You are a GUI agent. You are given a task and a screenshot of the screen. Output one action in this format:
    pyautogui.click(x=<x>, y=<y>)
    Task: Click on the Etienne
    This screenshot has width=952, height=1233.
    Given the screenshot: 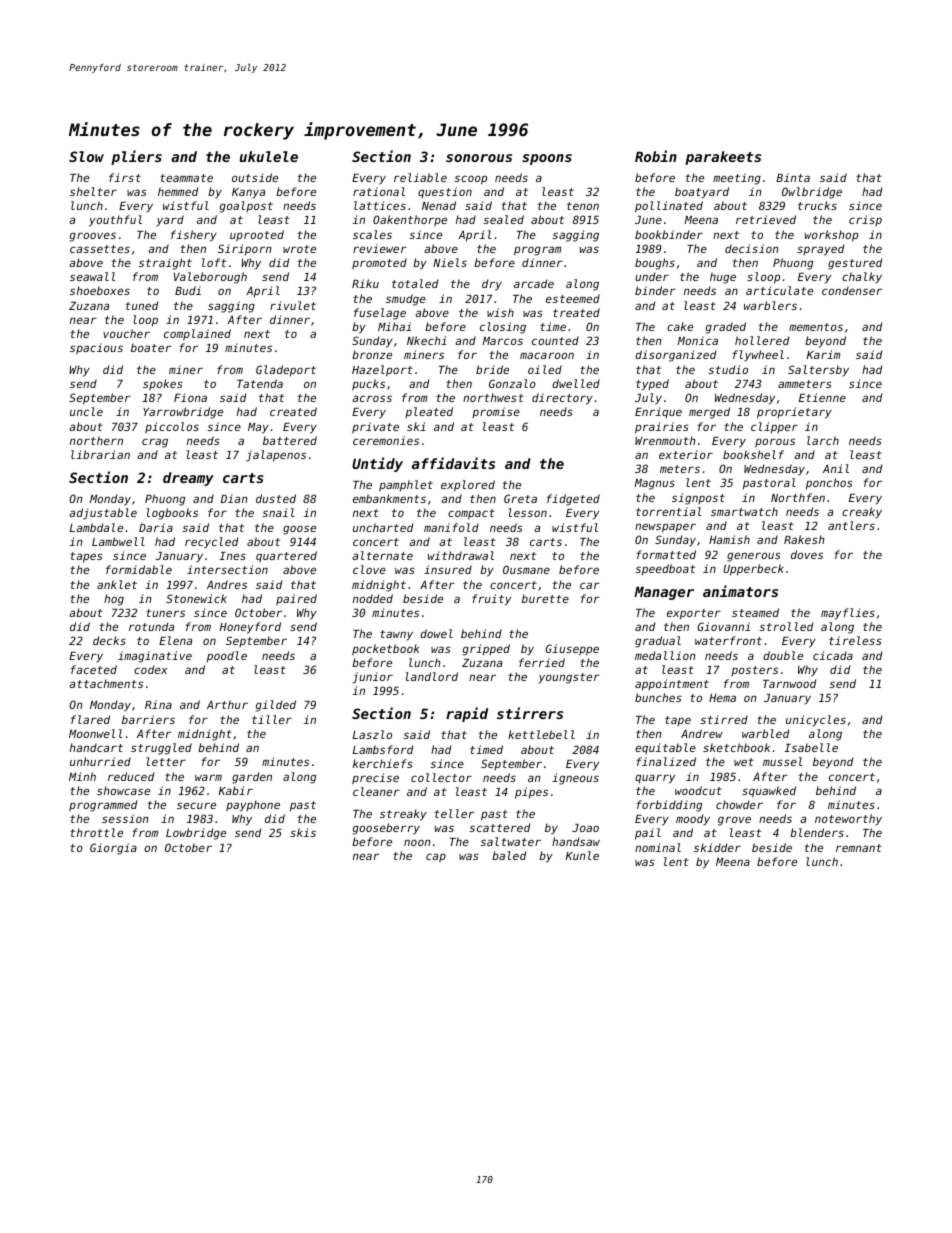 What is the action you would take?
    pyautogui.click(x=822, y=397)
